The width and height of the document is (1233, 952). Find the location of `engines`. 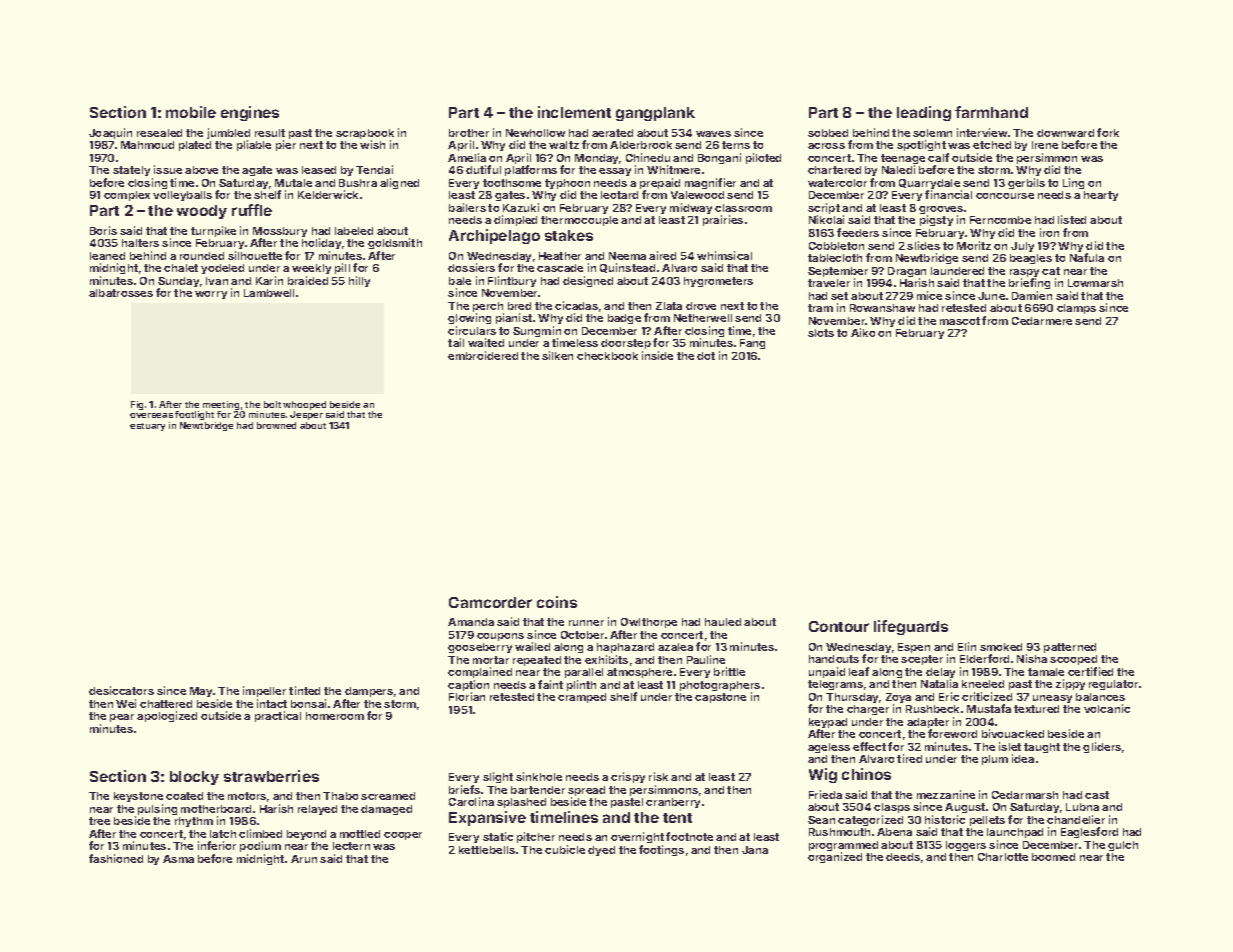

engines is located at coordinates (250, 113).
